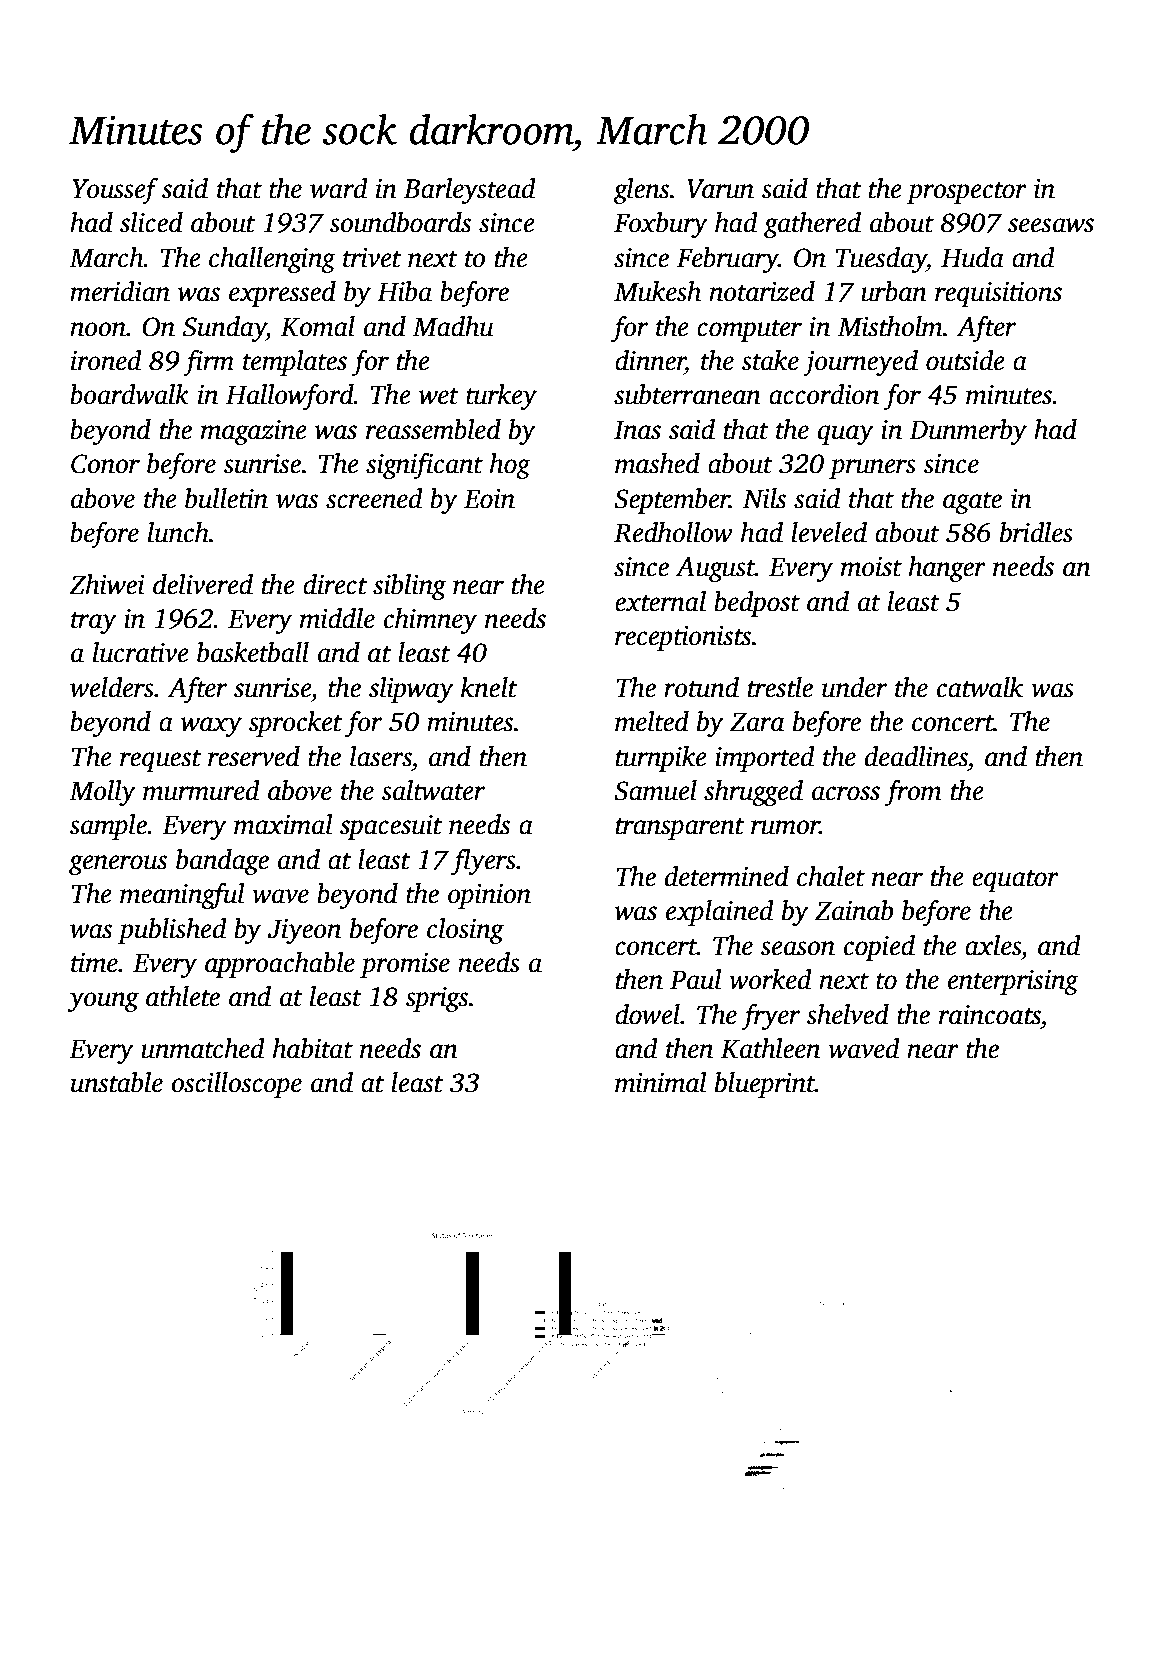 The width and height of the page is (1165, 1654). I want to click on athlete, so click(183, 996).
